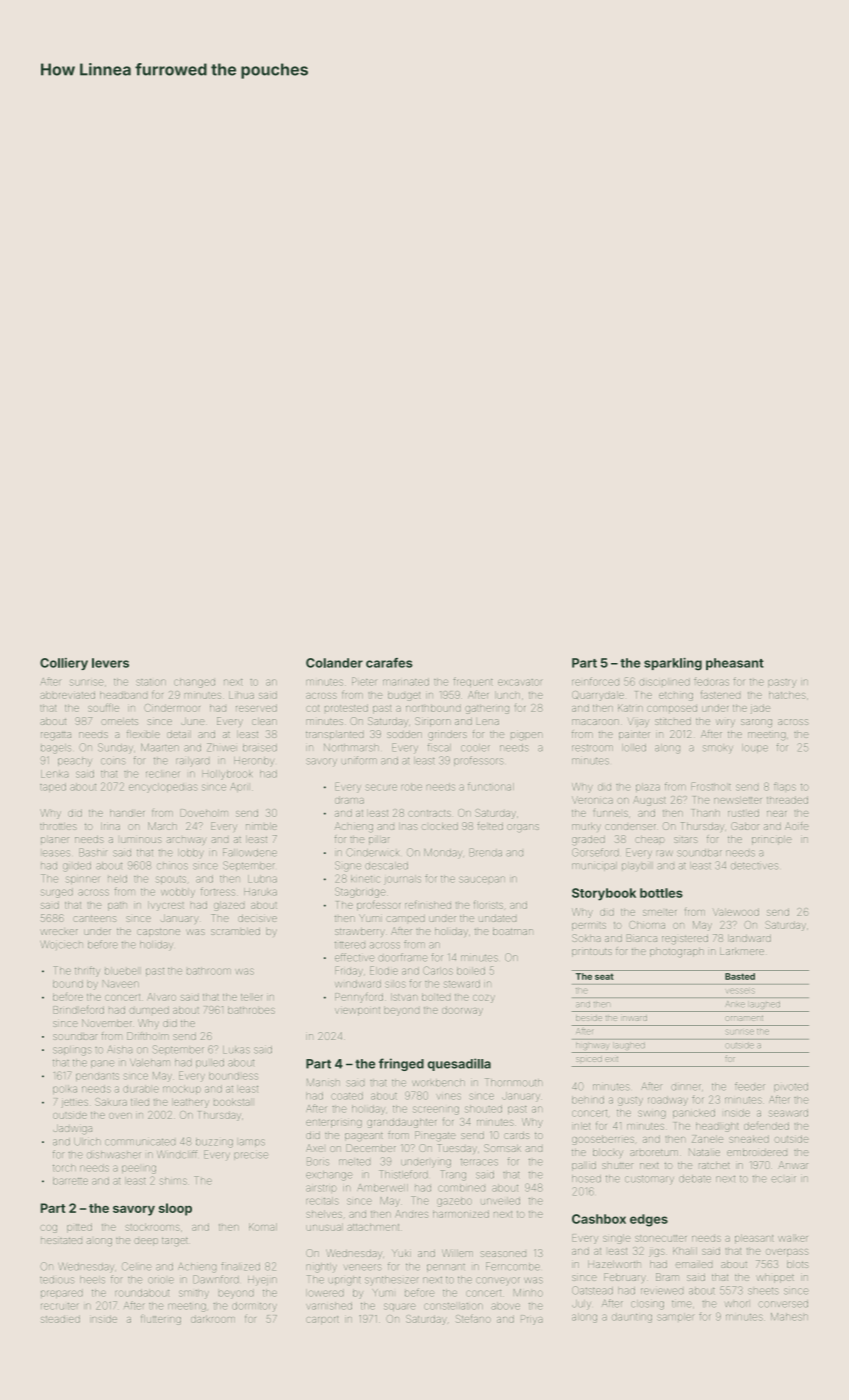 This document has width=849, height=1400. What do you see at coordinates (745, 826) in the document?
I see `Gabor` at bounding box center [745, 826].
